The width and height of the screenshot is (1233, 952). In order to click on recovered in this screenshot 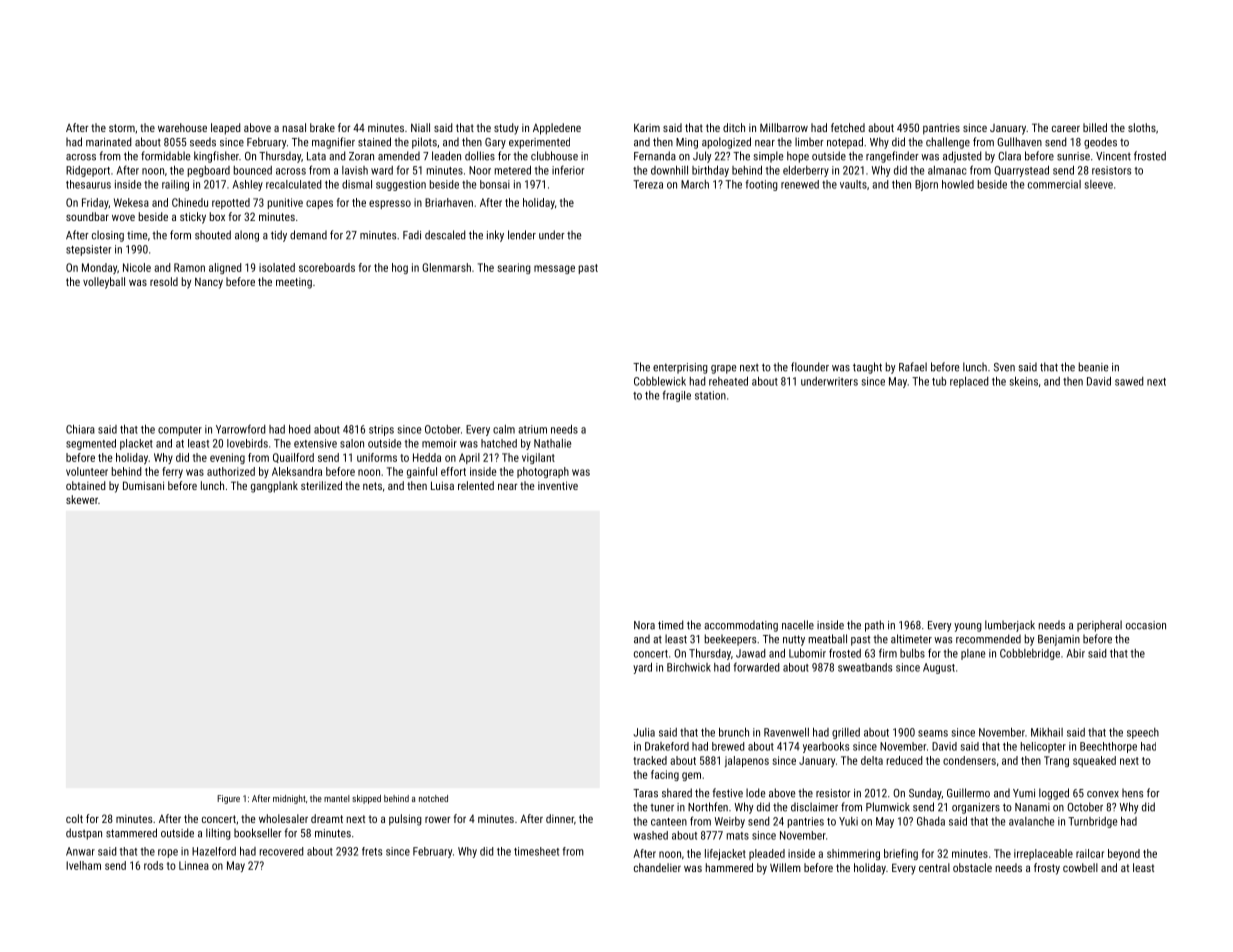, I will do `click(282, 851)`.
